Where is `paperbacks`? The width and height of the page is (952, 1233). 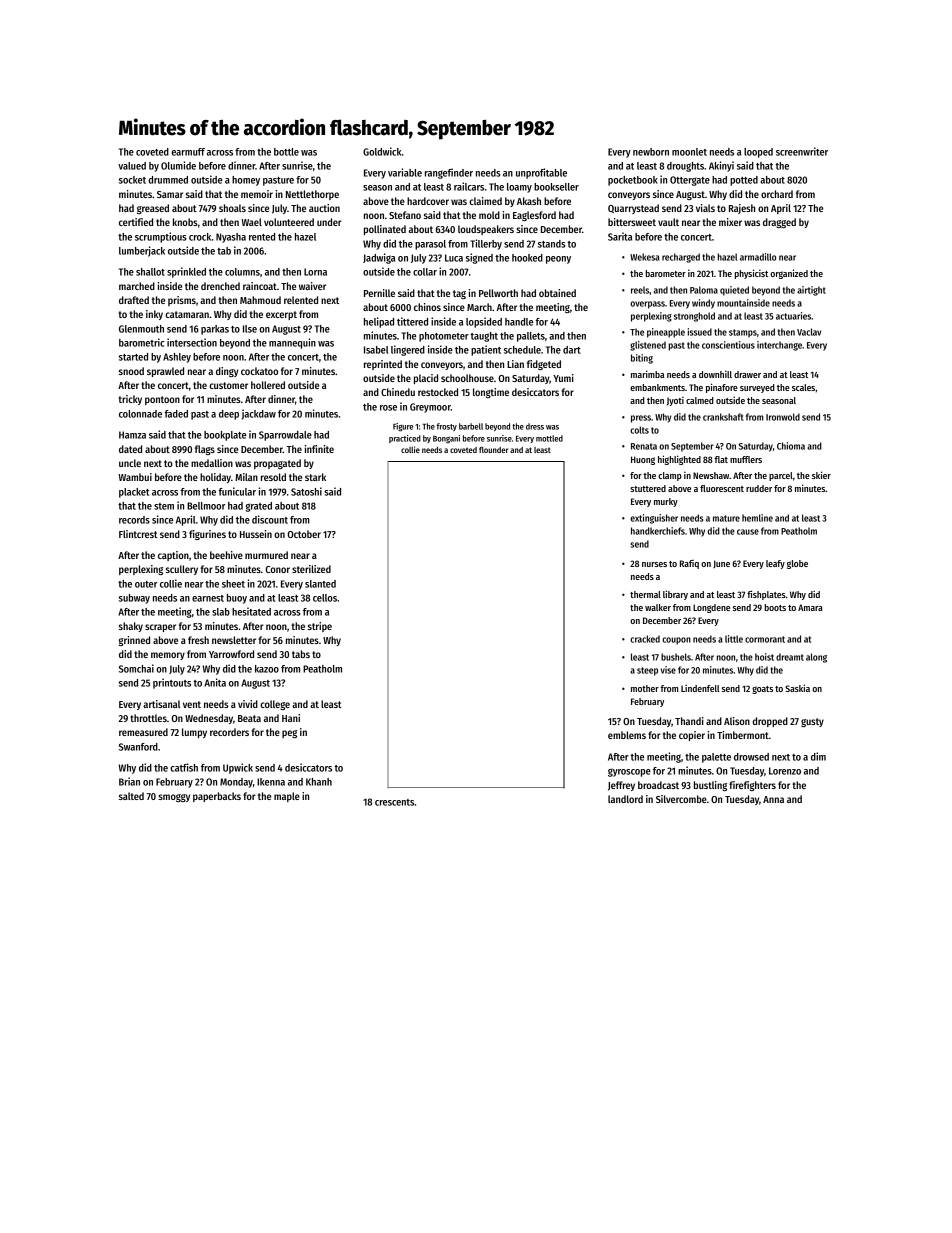 paperbacks is located at coordinates (217, 797).
